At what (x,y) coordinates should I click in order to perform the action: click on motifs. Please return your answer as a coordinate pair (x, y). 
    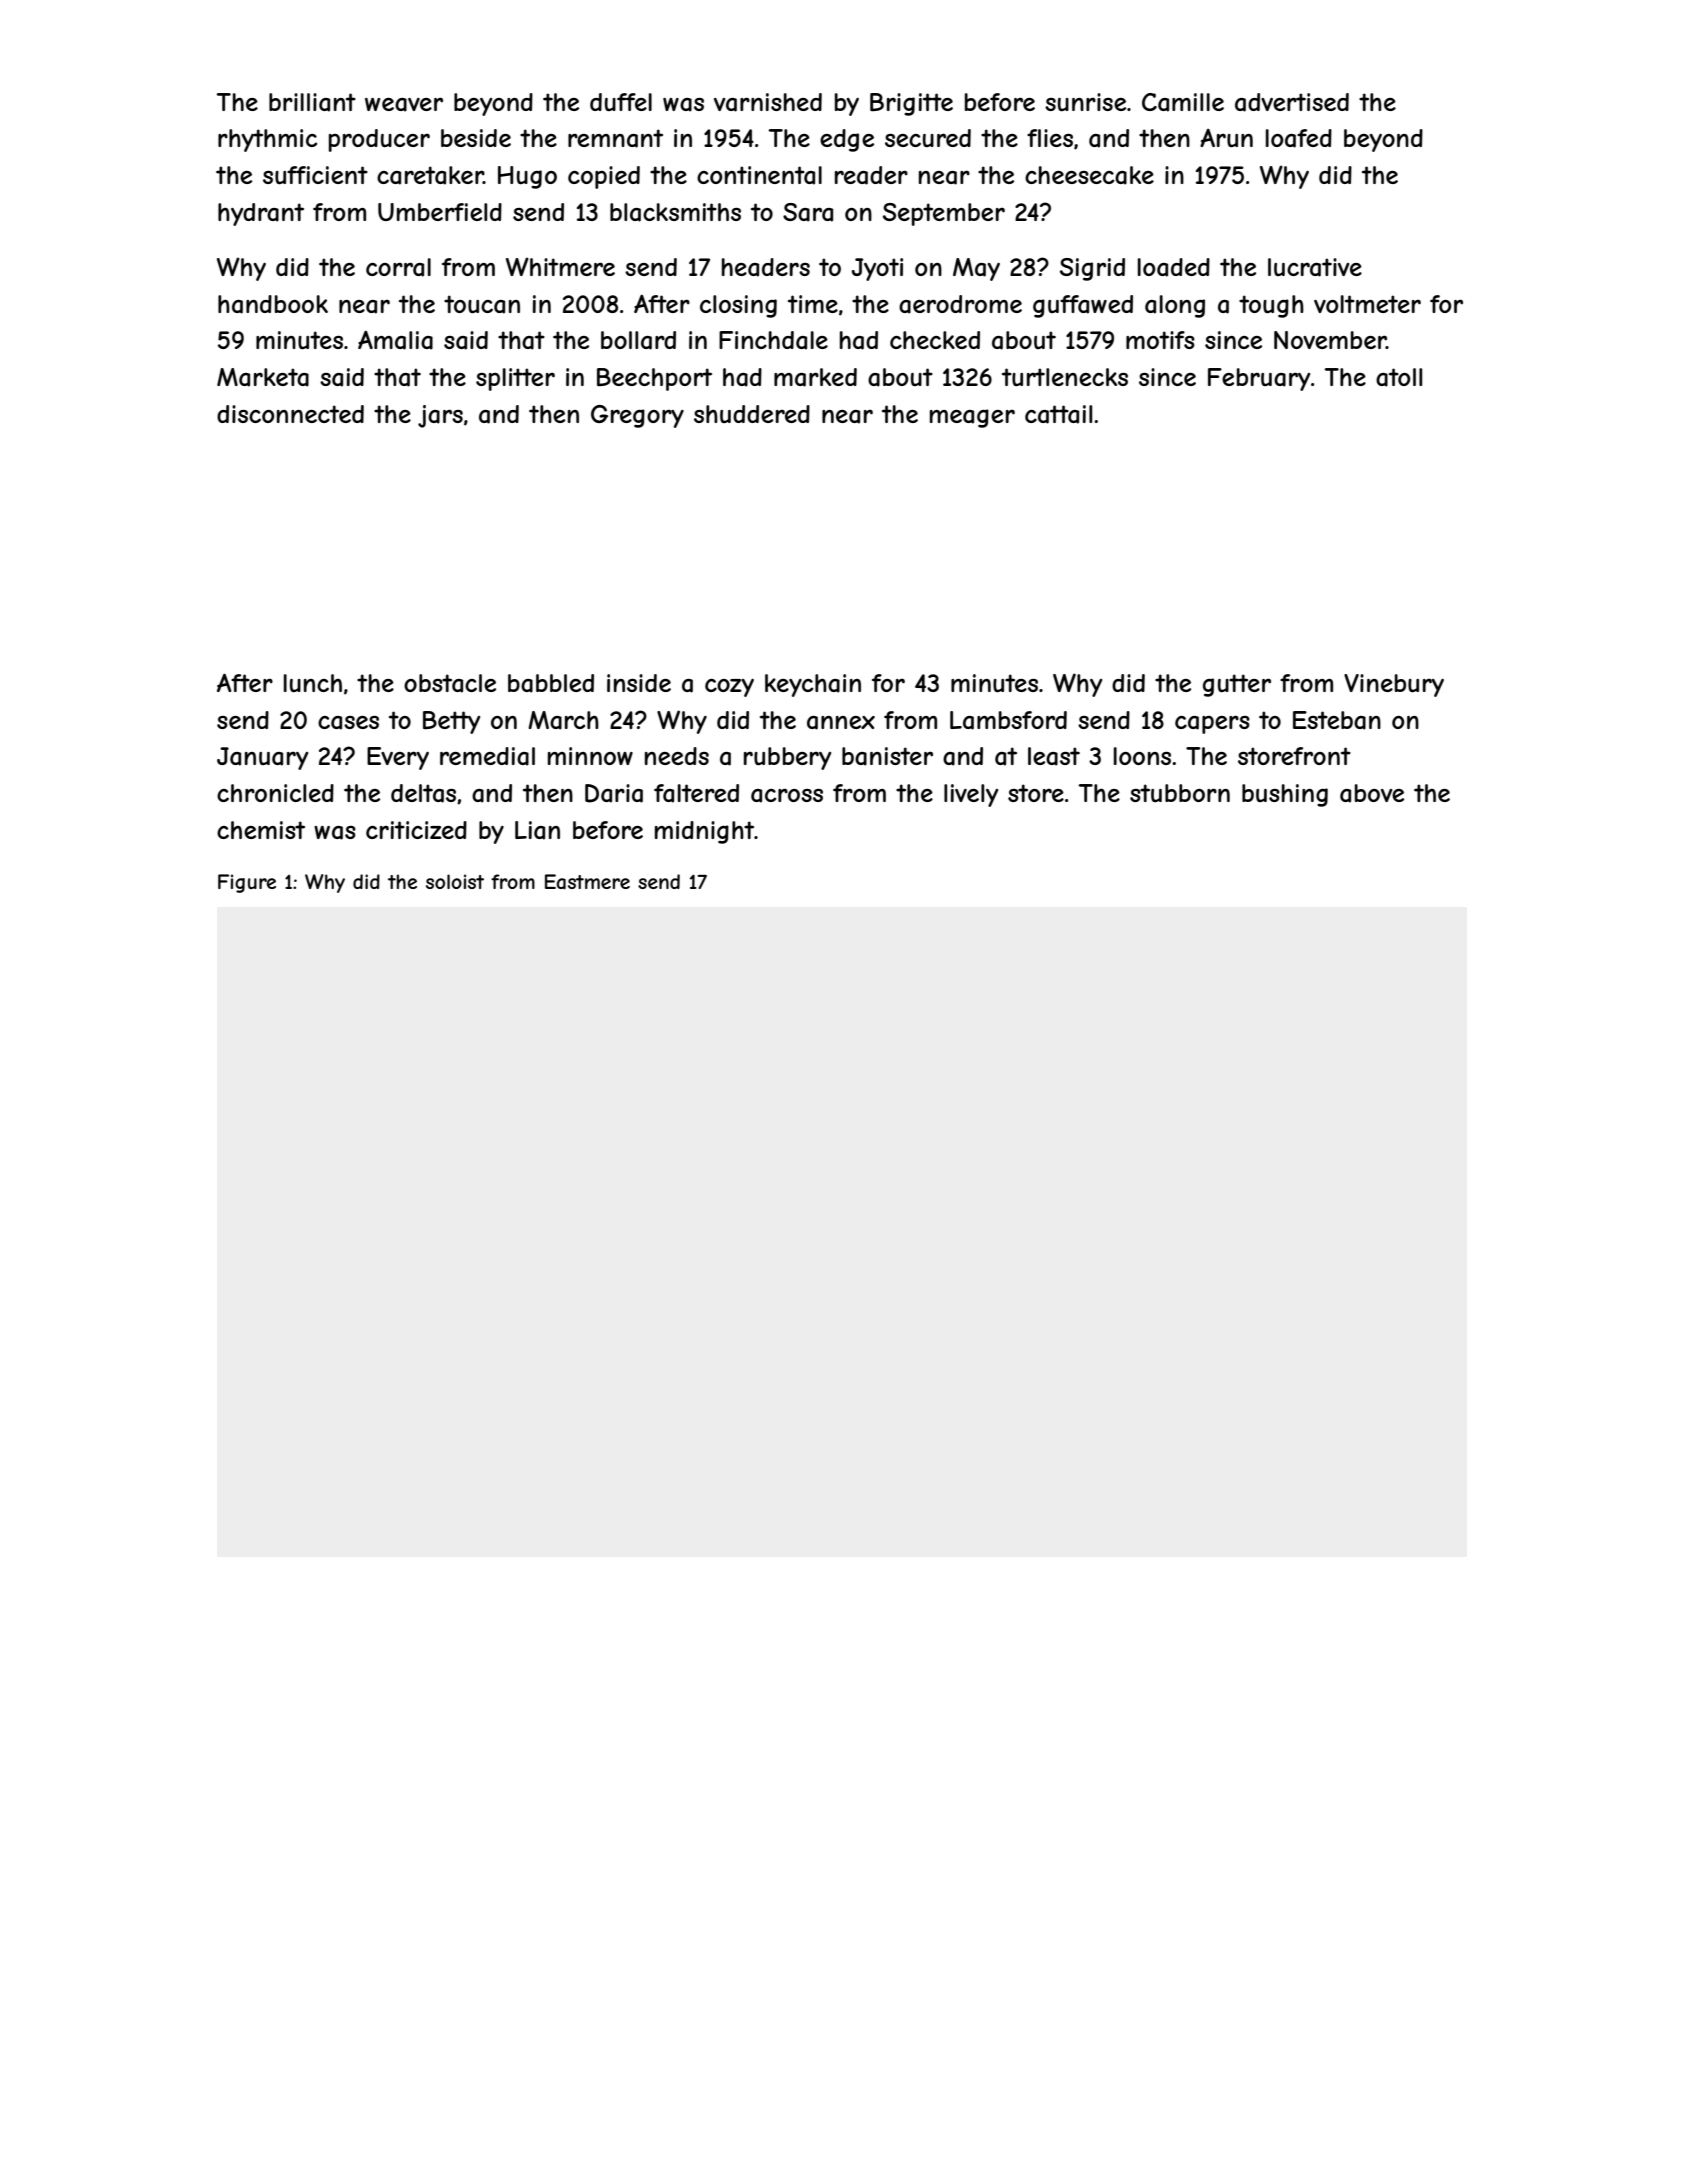
    Looking at the image, I should click on (1160, 340).
